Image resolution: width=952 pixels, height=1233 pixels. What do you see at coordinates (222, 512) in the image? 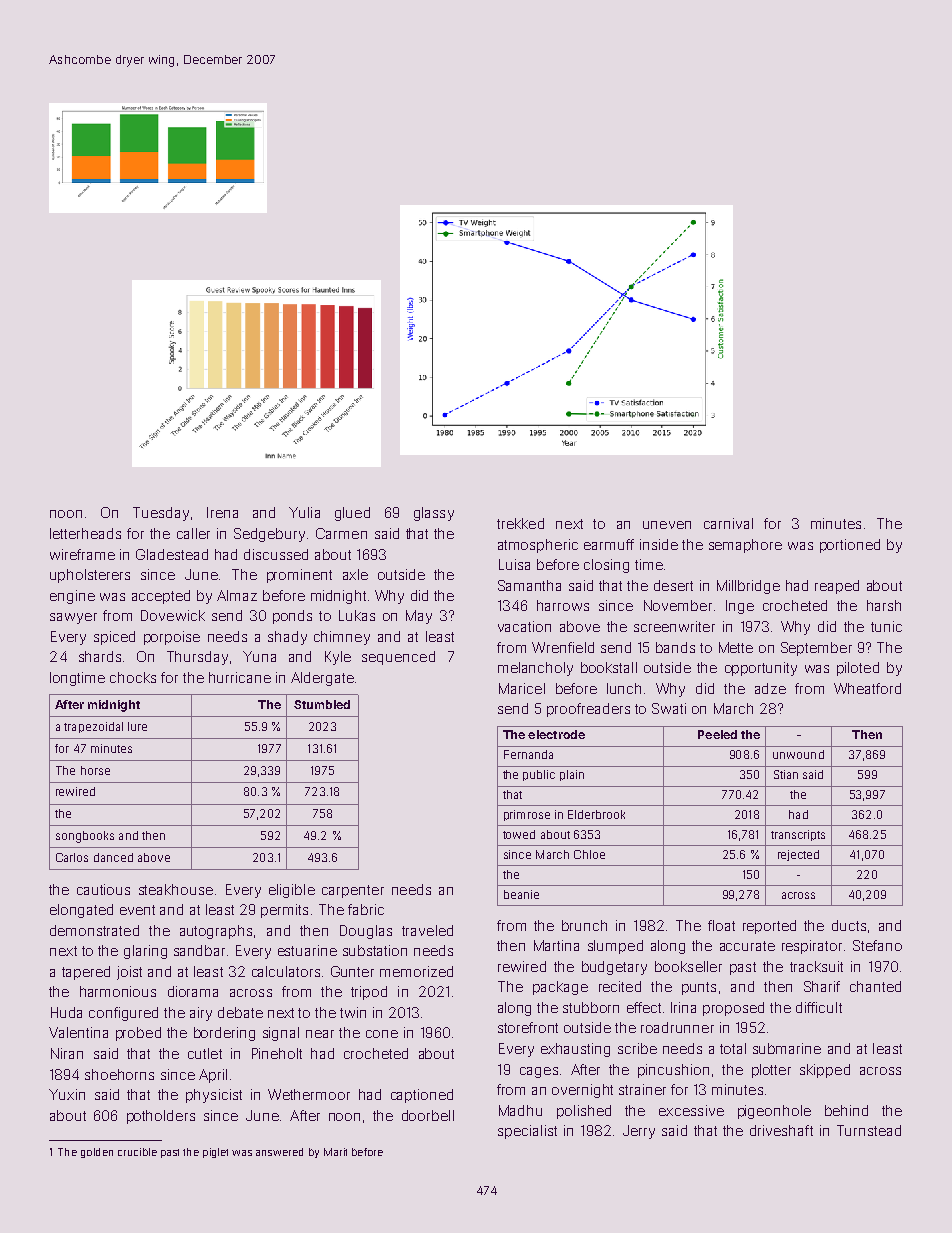
I see `Irena` at bounding box center [222, 512].
